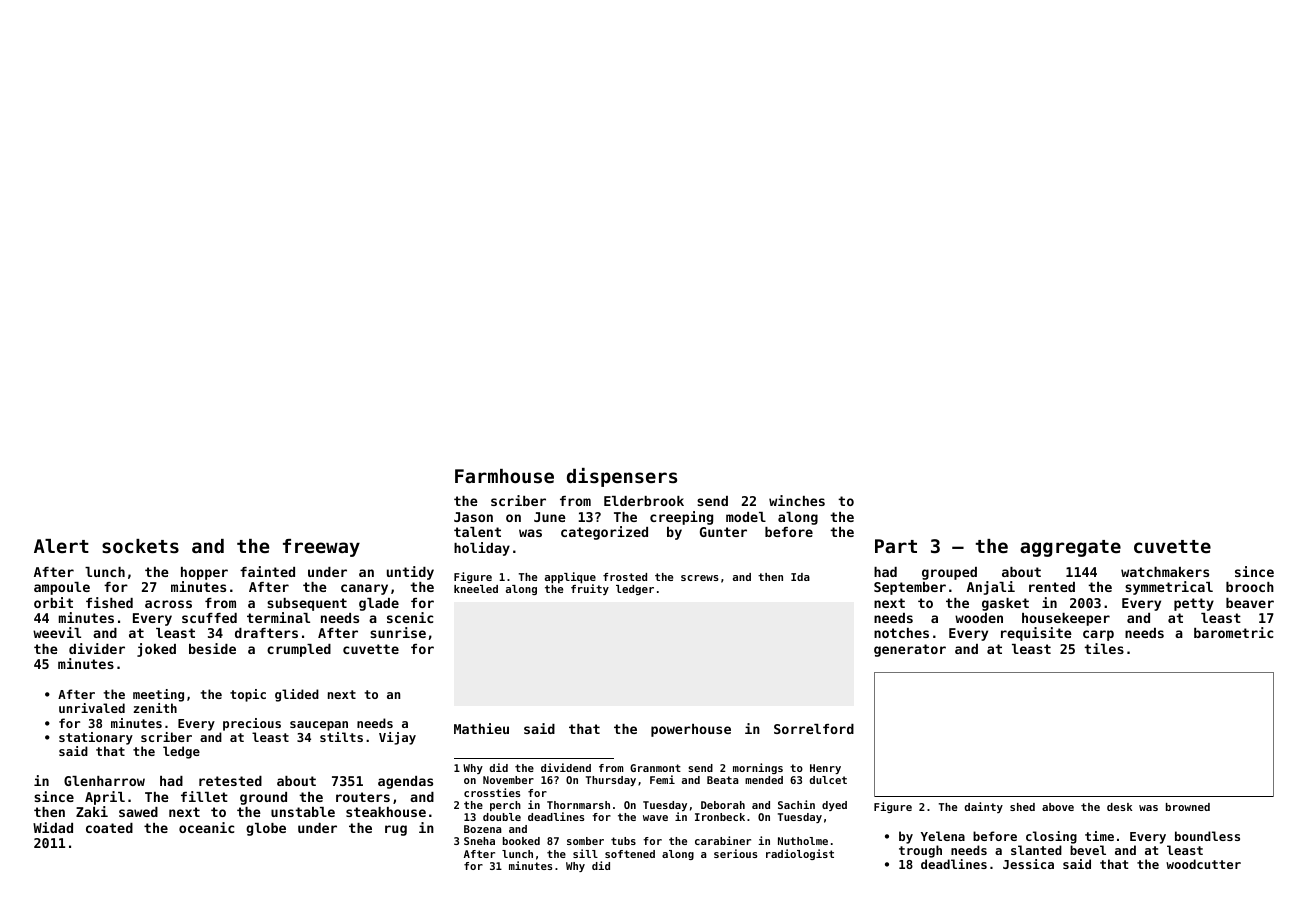 This page has height=924, width=1308. Describe the element at coordinates (140, 546) in the page. I see `sockets` at that location.
